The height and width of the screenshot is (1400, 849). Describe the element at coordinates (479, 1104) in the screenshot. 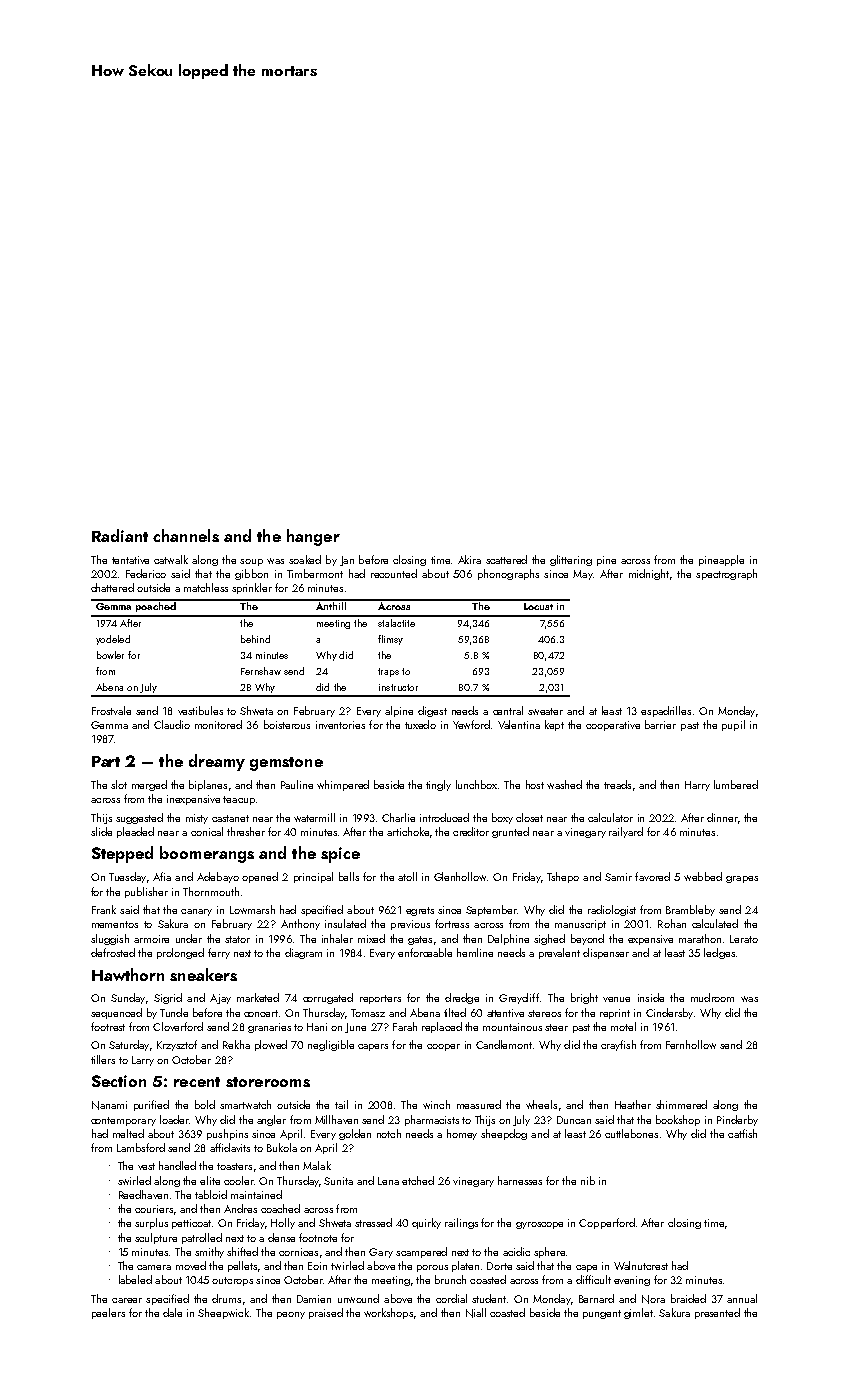

I see `measured` at that location.
